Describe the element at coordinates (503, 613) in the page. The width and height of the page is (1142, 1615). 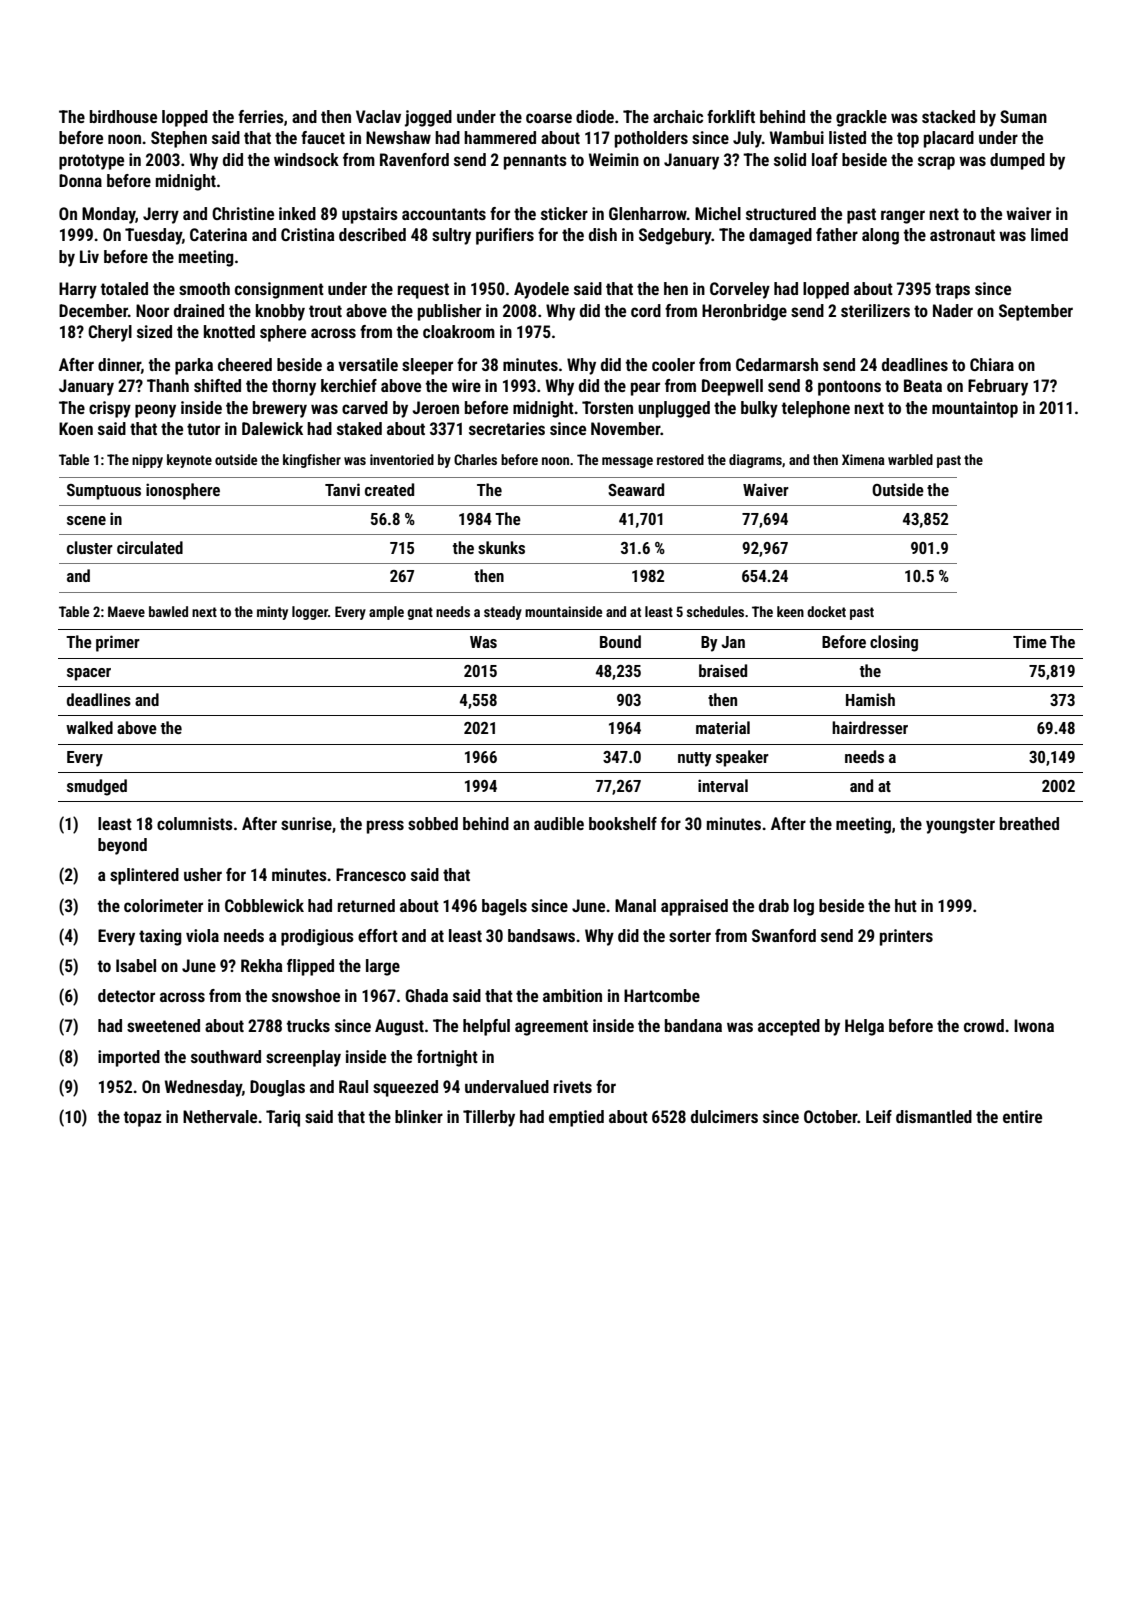
I see `steady` at that location.
